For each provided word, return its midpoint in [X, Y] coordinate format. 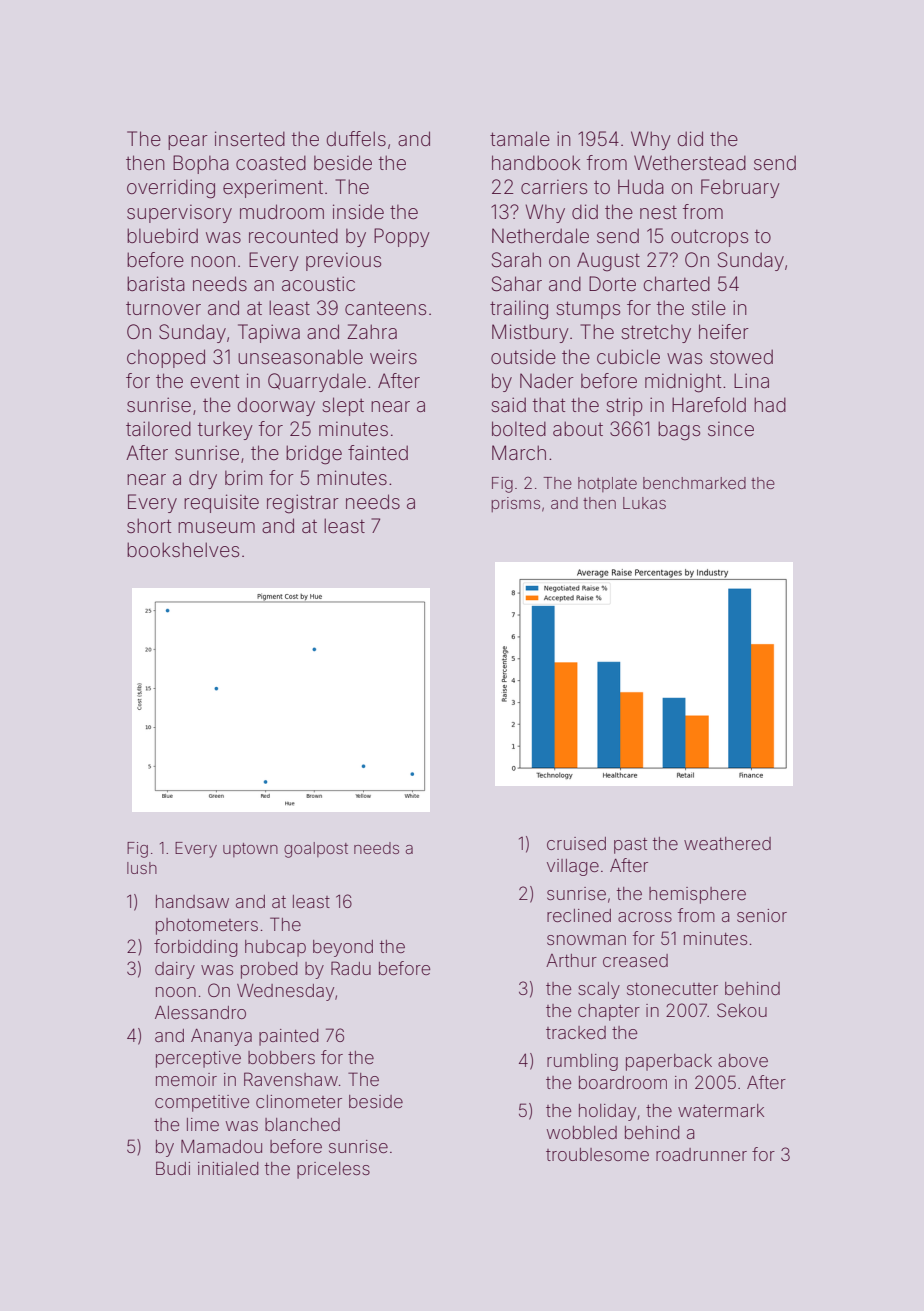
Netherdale [540, 235]
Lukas [644, 503]
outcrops [709, 238]
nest [658, 212]
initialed [228, 1168]
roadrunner [701, 1154]
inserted [250, 138]
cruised [576, 843]
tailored [158, 428]
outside [523, 356]
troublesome [597, 1154]
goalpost [316, 850]
